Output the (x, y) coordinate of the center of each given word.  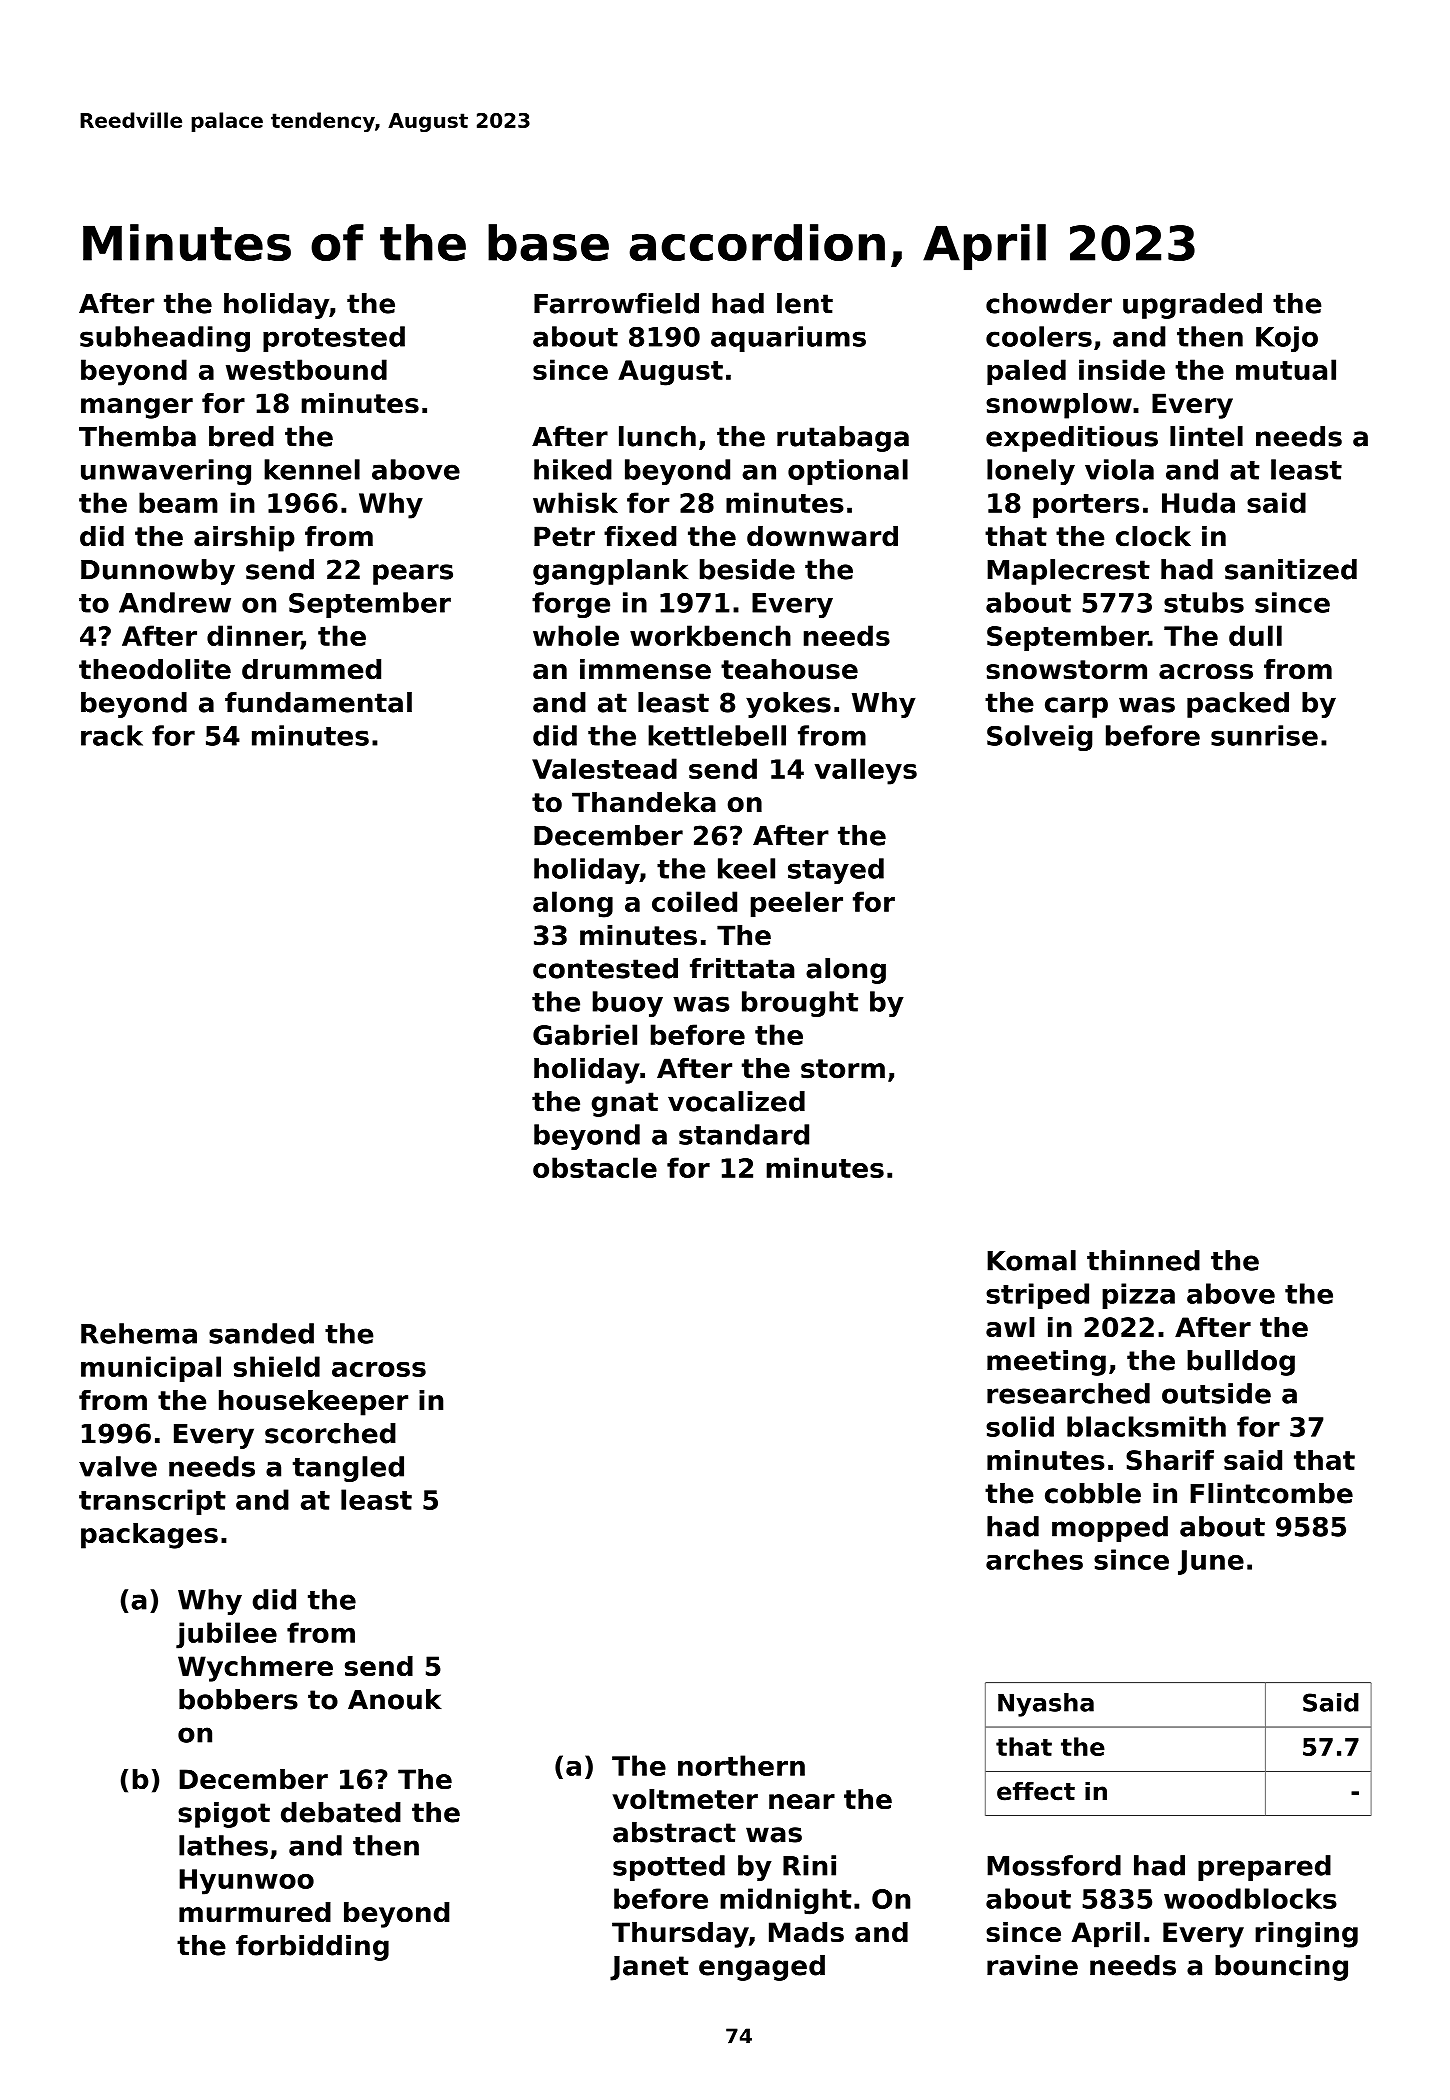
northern (741, 1765)
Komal (1031, 1260)
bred (241, 436)
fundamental (318, 702)
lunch (657, 436)
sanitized (1291, 569)
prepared (1264, 1868)
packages (149, 1536)
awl (1010, 1327)
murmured (255, 1912)
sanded (261, 1333)
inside (1122, 369)
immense (645, 669)
